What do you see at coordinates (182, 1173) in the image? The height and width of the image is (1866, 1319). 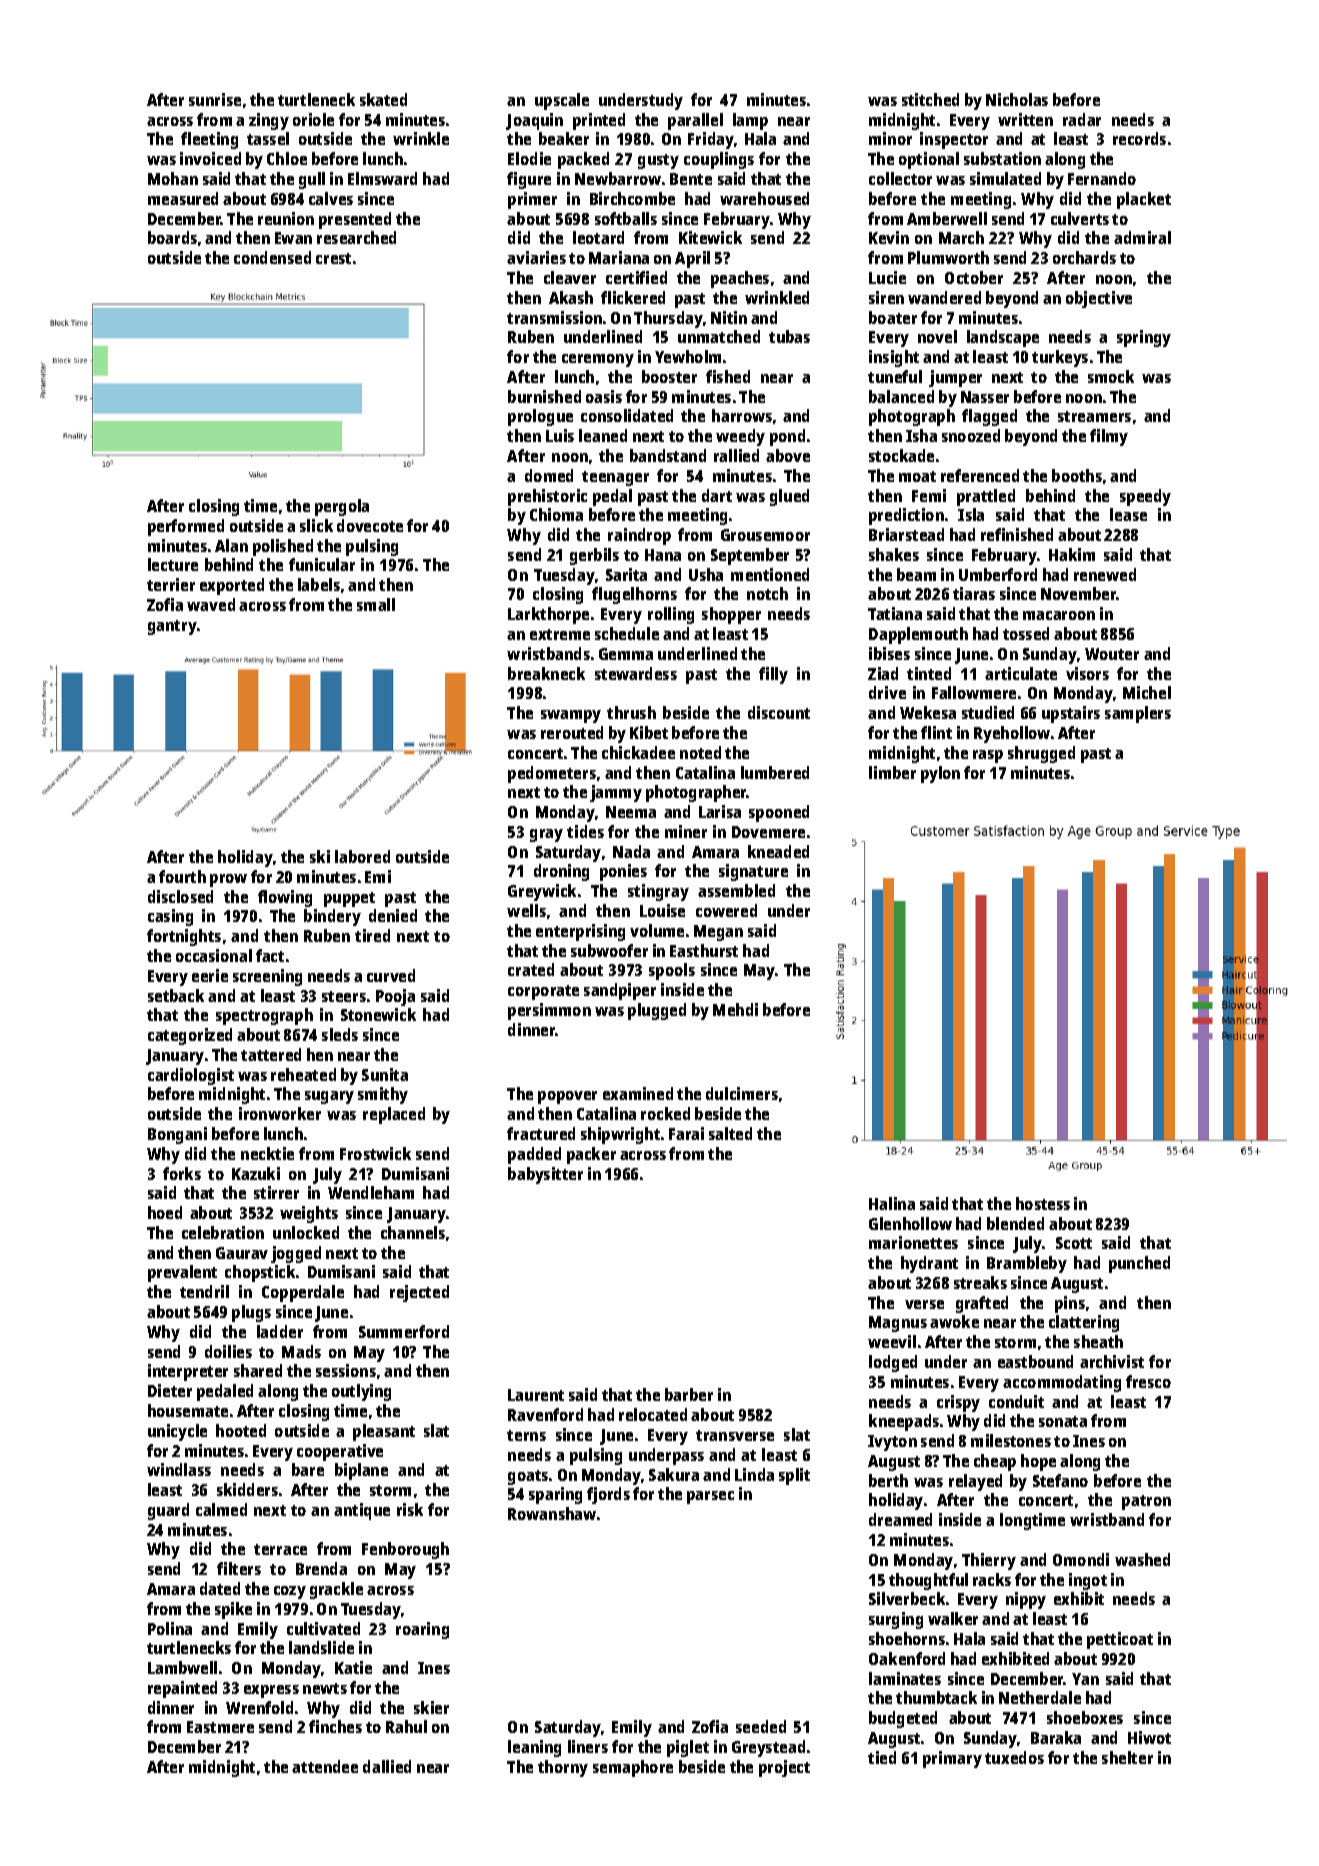 I see `forks` at bounding box center [182, 1173].
